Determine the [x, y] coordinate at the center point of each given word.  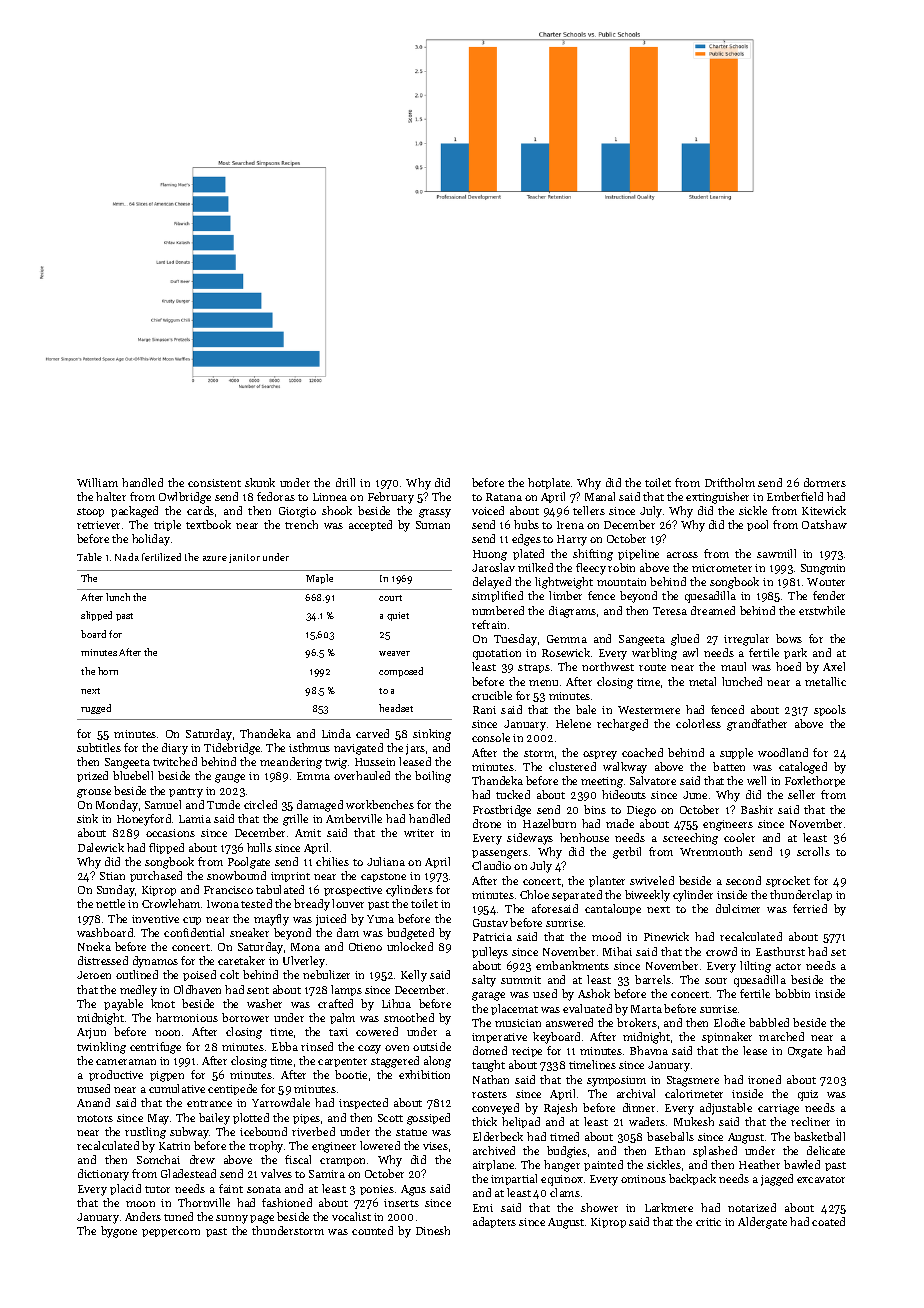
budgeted [410, 934]
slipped [96, 616]
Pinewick [666, 936]
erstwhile [822, 610]
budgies [567, 1152]
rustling [145, 1133]
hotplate [549, 483]
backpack [692, 1179]
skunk [260, 482]
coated [828, 1221]
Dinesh [433, 1230]
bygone [119, 1232]
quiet [398, 616]
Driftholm [730, 482]
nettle [110, 903]
